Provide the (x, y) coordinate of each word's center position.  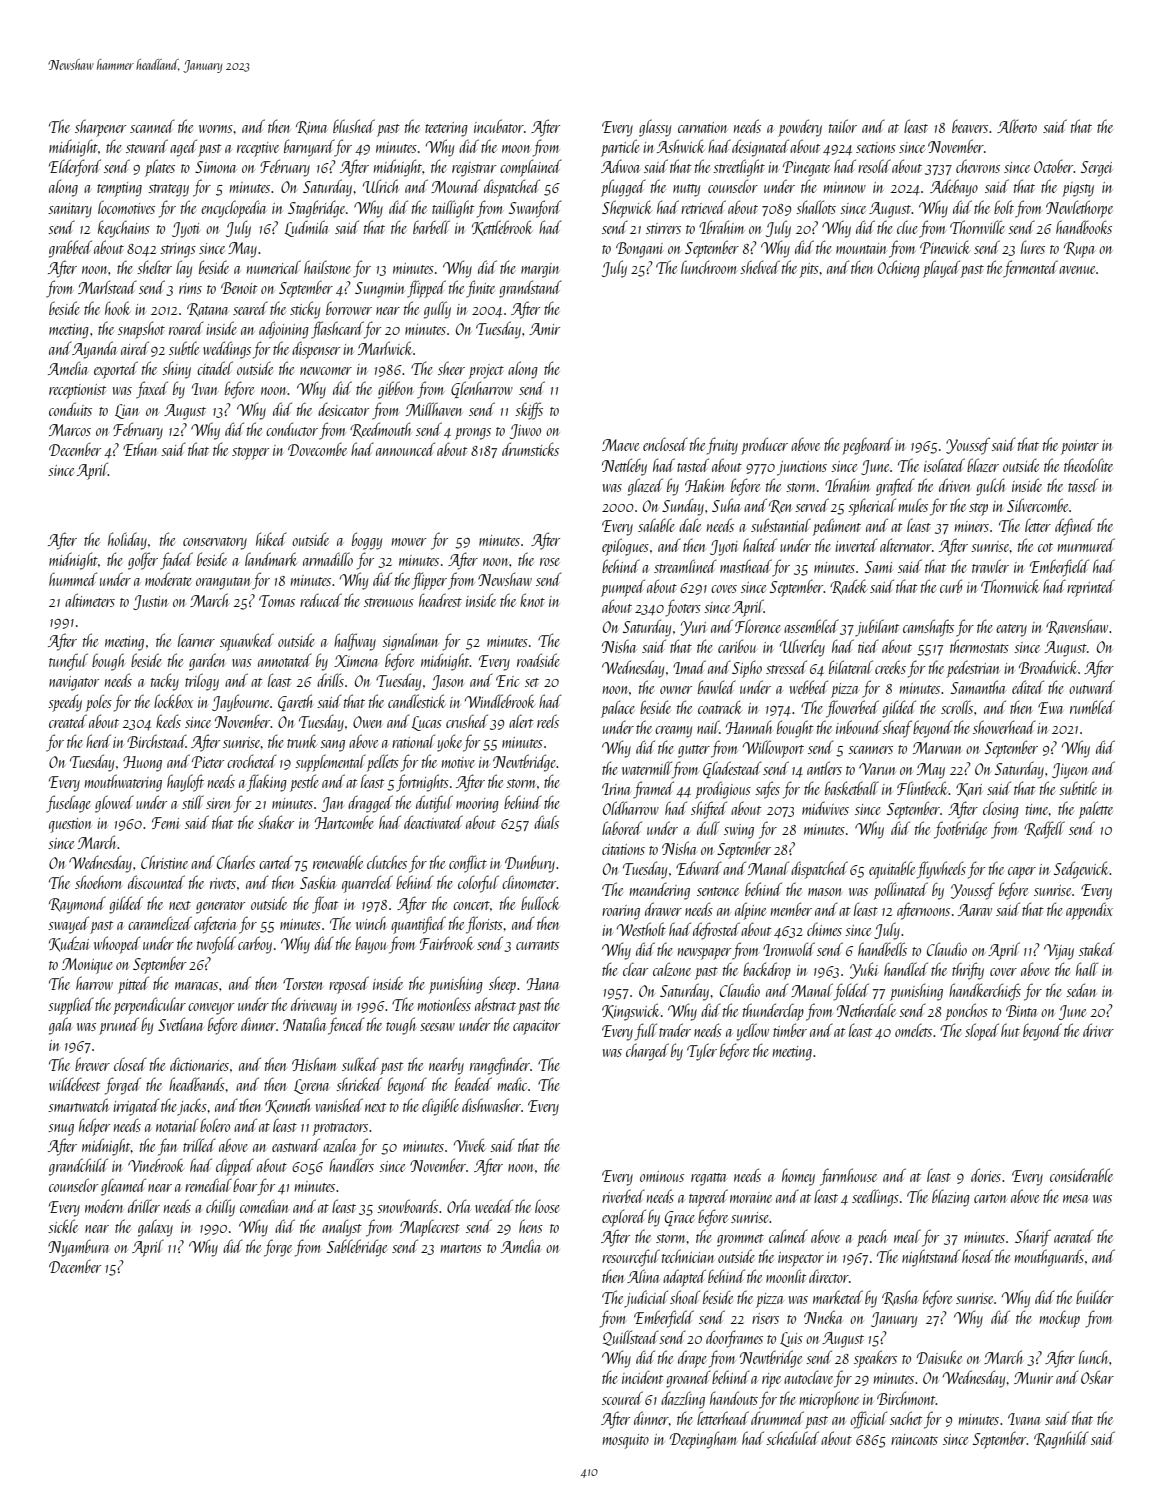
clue (907, 227)
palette (1096, 810)
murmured (1086, 545)
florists (484, 925)
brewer (92, 1064)
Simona (215, 167)
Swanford (535, 209)
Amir (544, 329)
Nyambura (78, 1248)
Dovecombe (317, 449)
